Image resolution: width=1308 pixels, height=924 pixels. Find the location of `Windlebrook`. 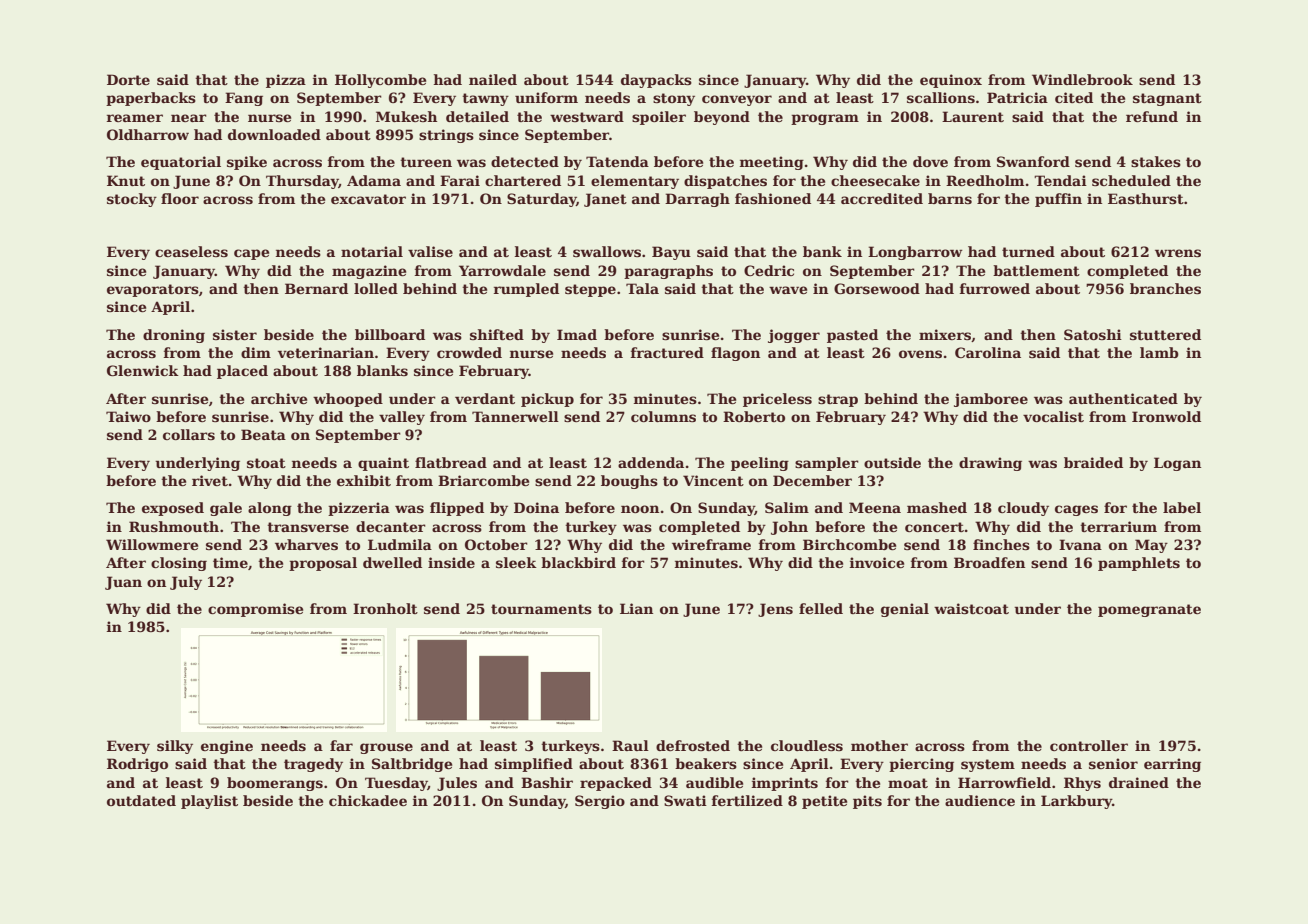

Windlebrook is located at coordinates (1082, 79).
